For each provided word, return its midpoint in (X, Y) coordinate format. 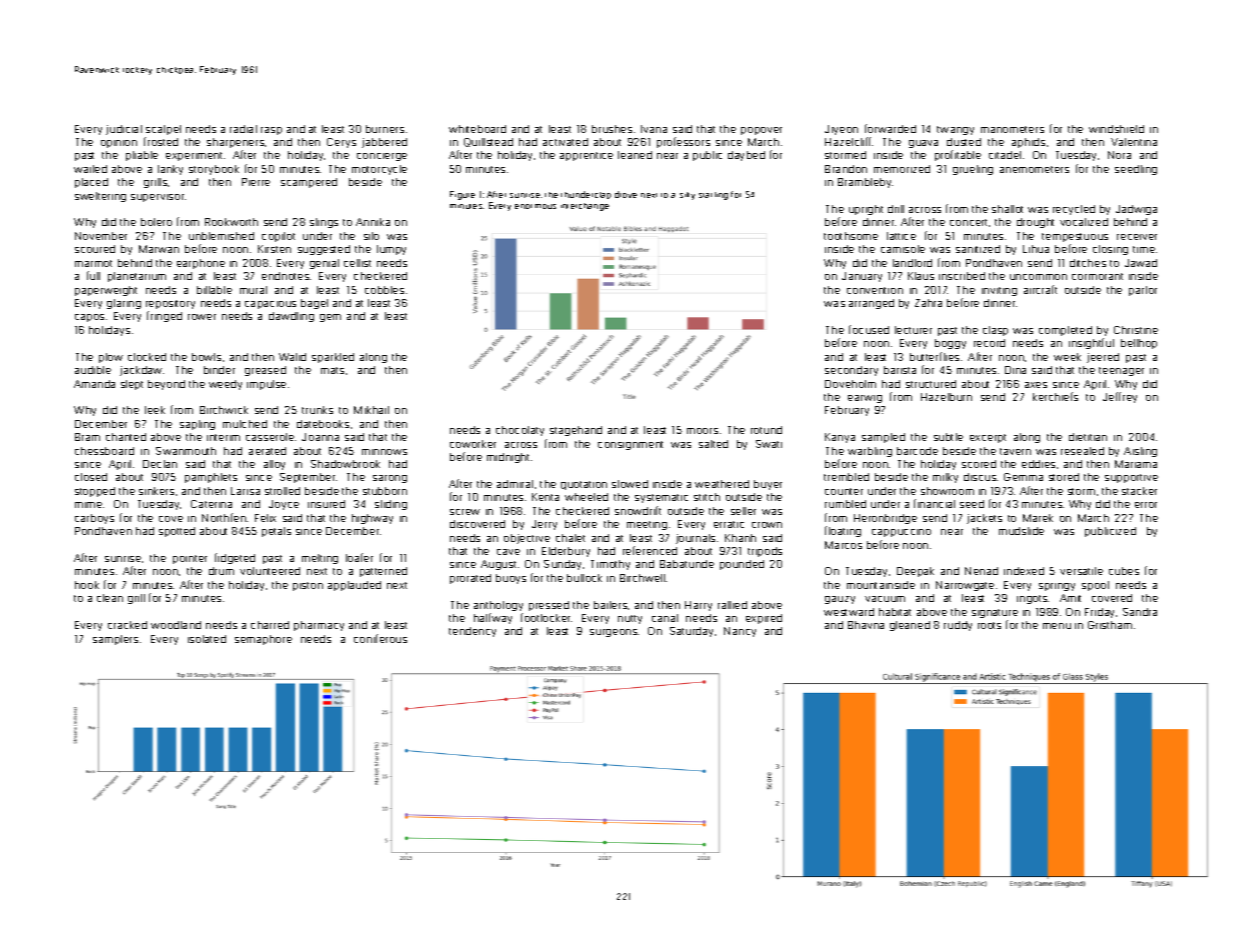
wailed (90, 169)
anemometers (1034, 169)
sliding (391, 505)
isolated (207, 639)
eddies (1038, 464)
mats (332, 370)
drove (626, 194)
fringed (164, 316)
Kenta (545, 497)
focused (869, 329)
